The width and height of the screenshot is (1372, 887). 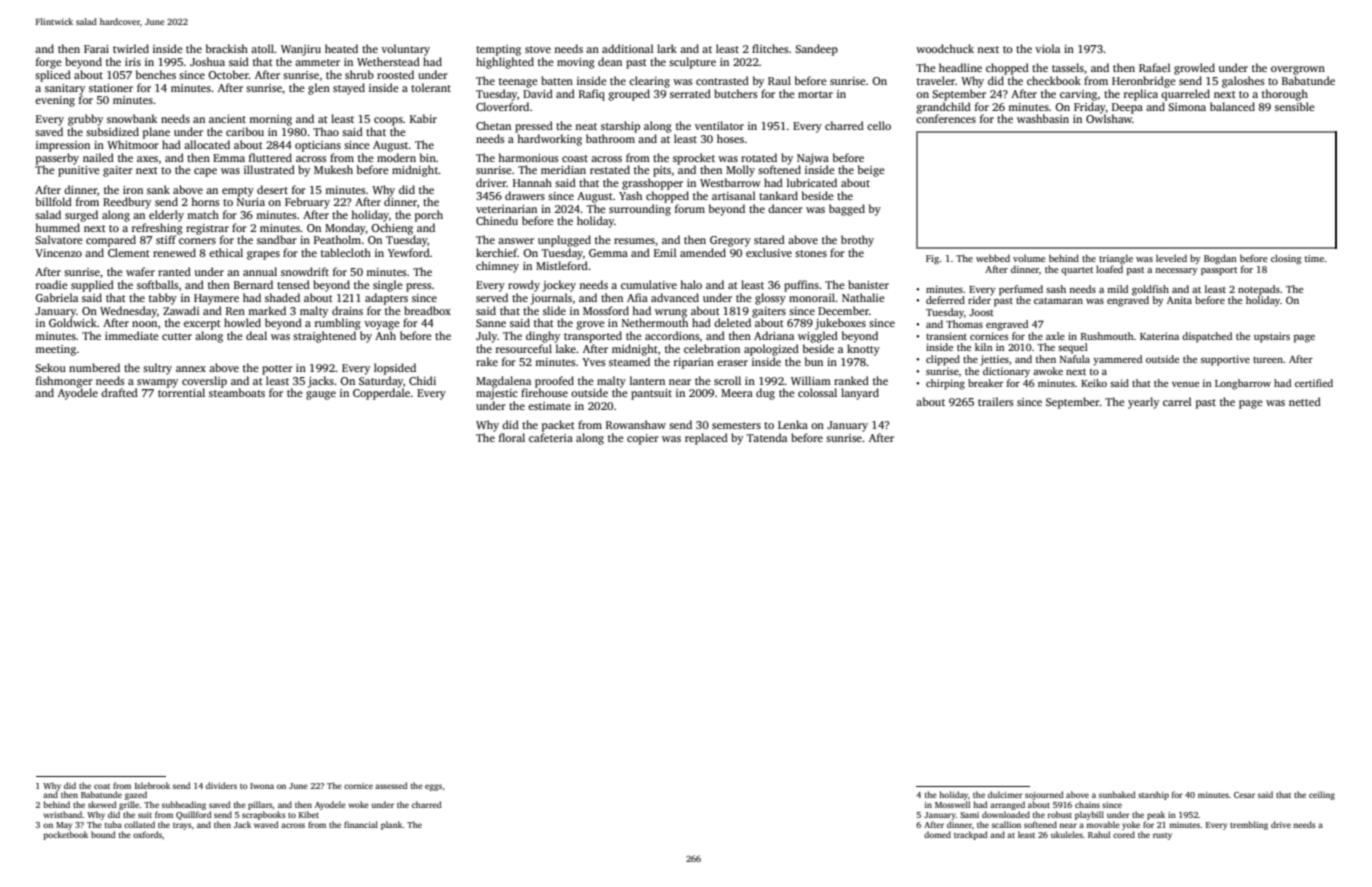 What do you see at coordinates (793, 424) in the screenshot?
I see `Lenka` at bounding box center [793, 424].
